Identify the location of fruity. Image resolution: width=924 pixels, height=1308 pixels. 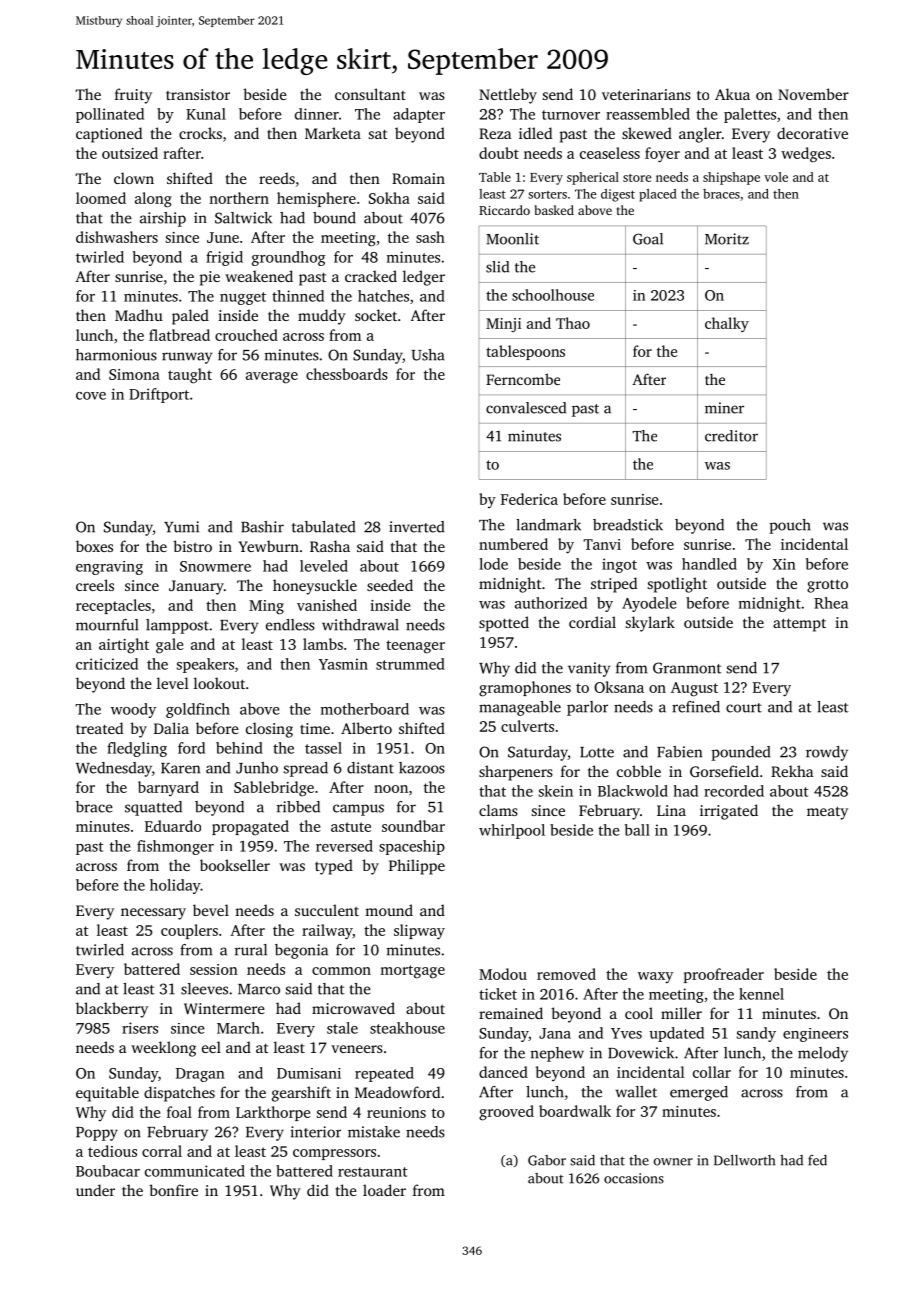
(133, 96).
